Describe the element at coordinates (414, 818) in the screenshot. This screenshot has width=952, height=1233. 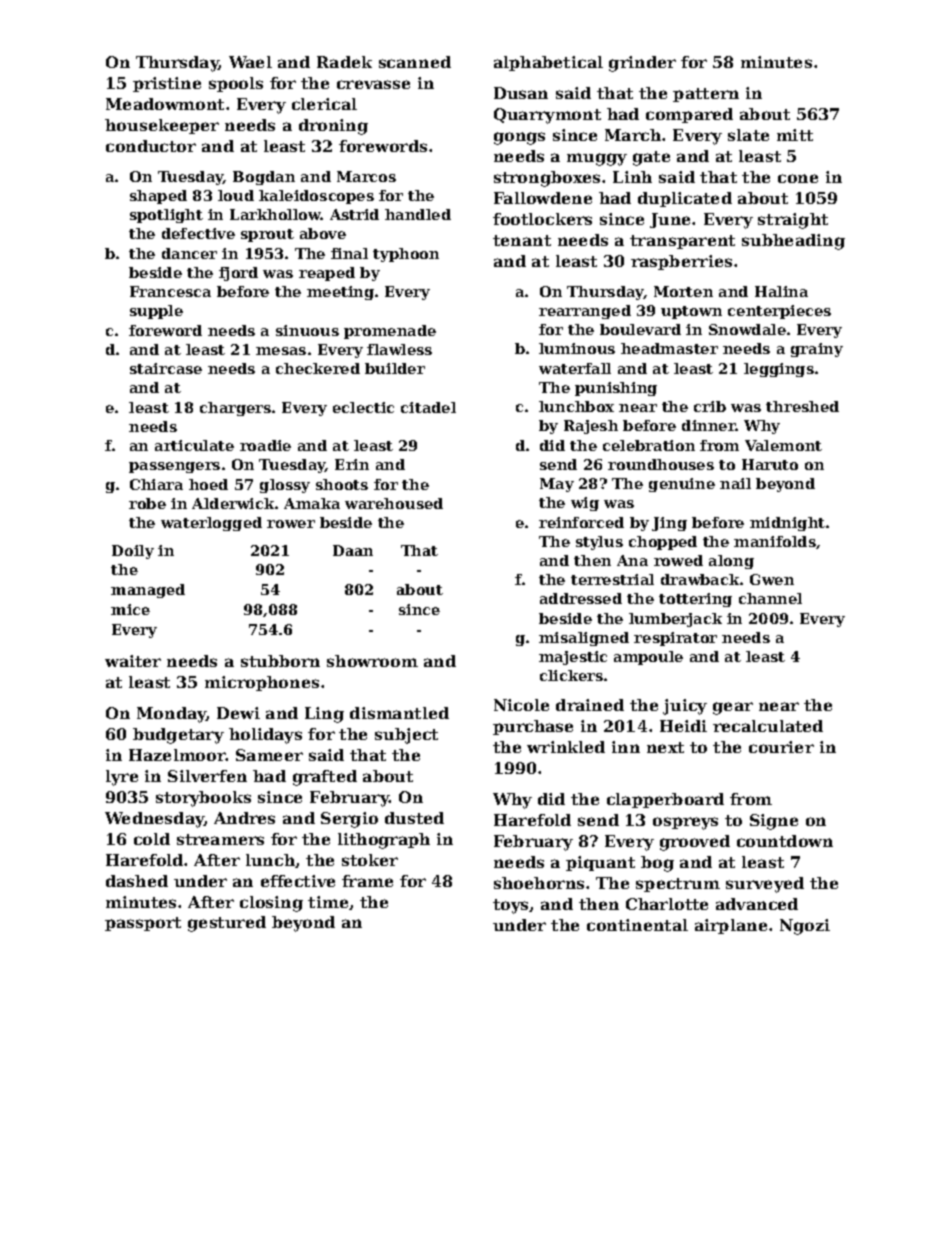
I see `dusted` at that location.
